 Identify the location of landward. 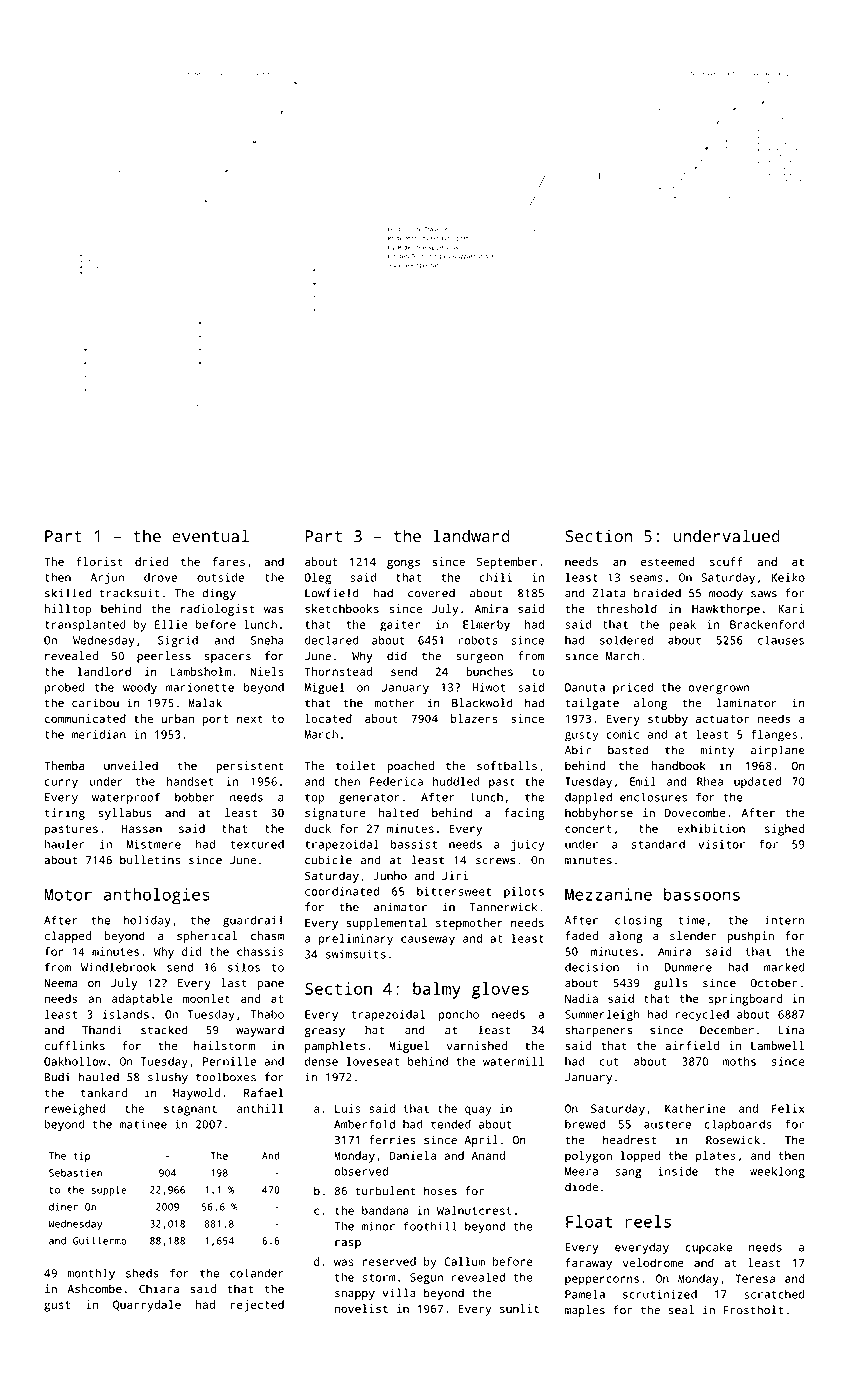
(471, 536).
